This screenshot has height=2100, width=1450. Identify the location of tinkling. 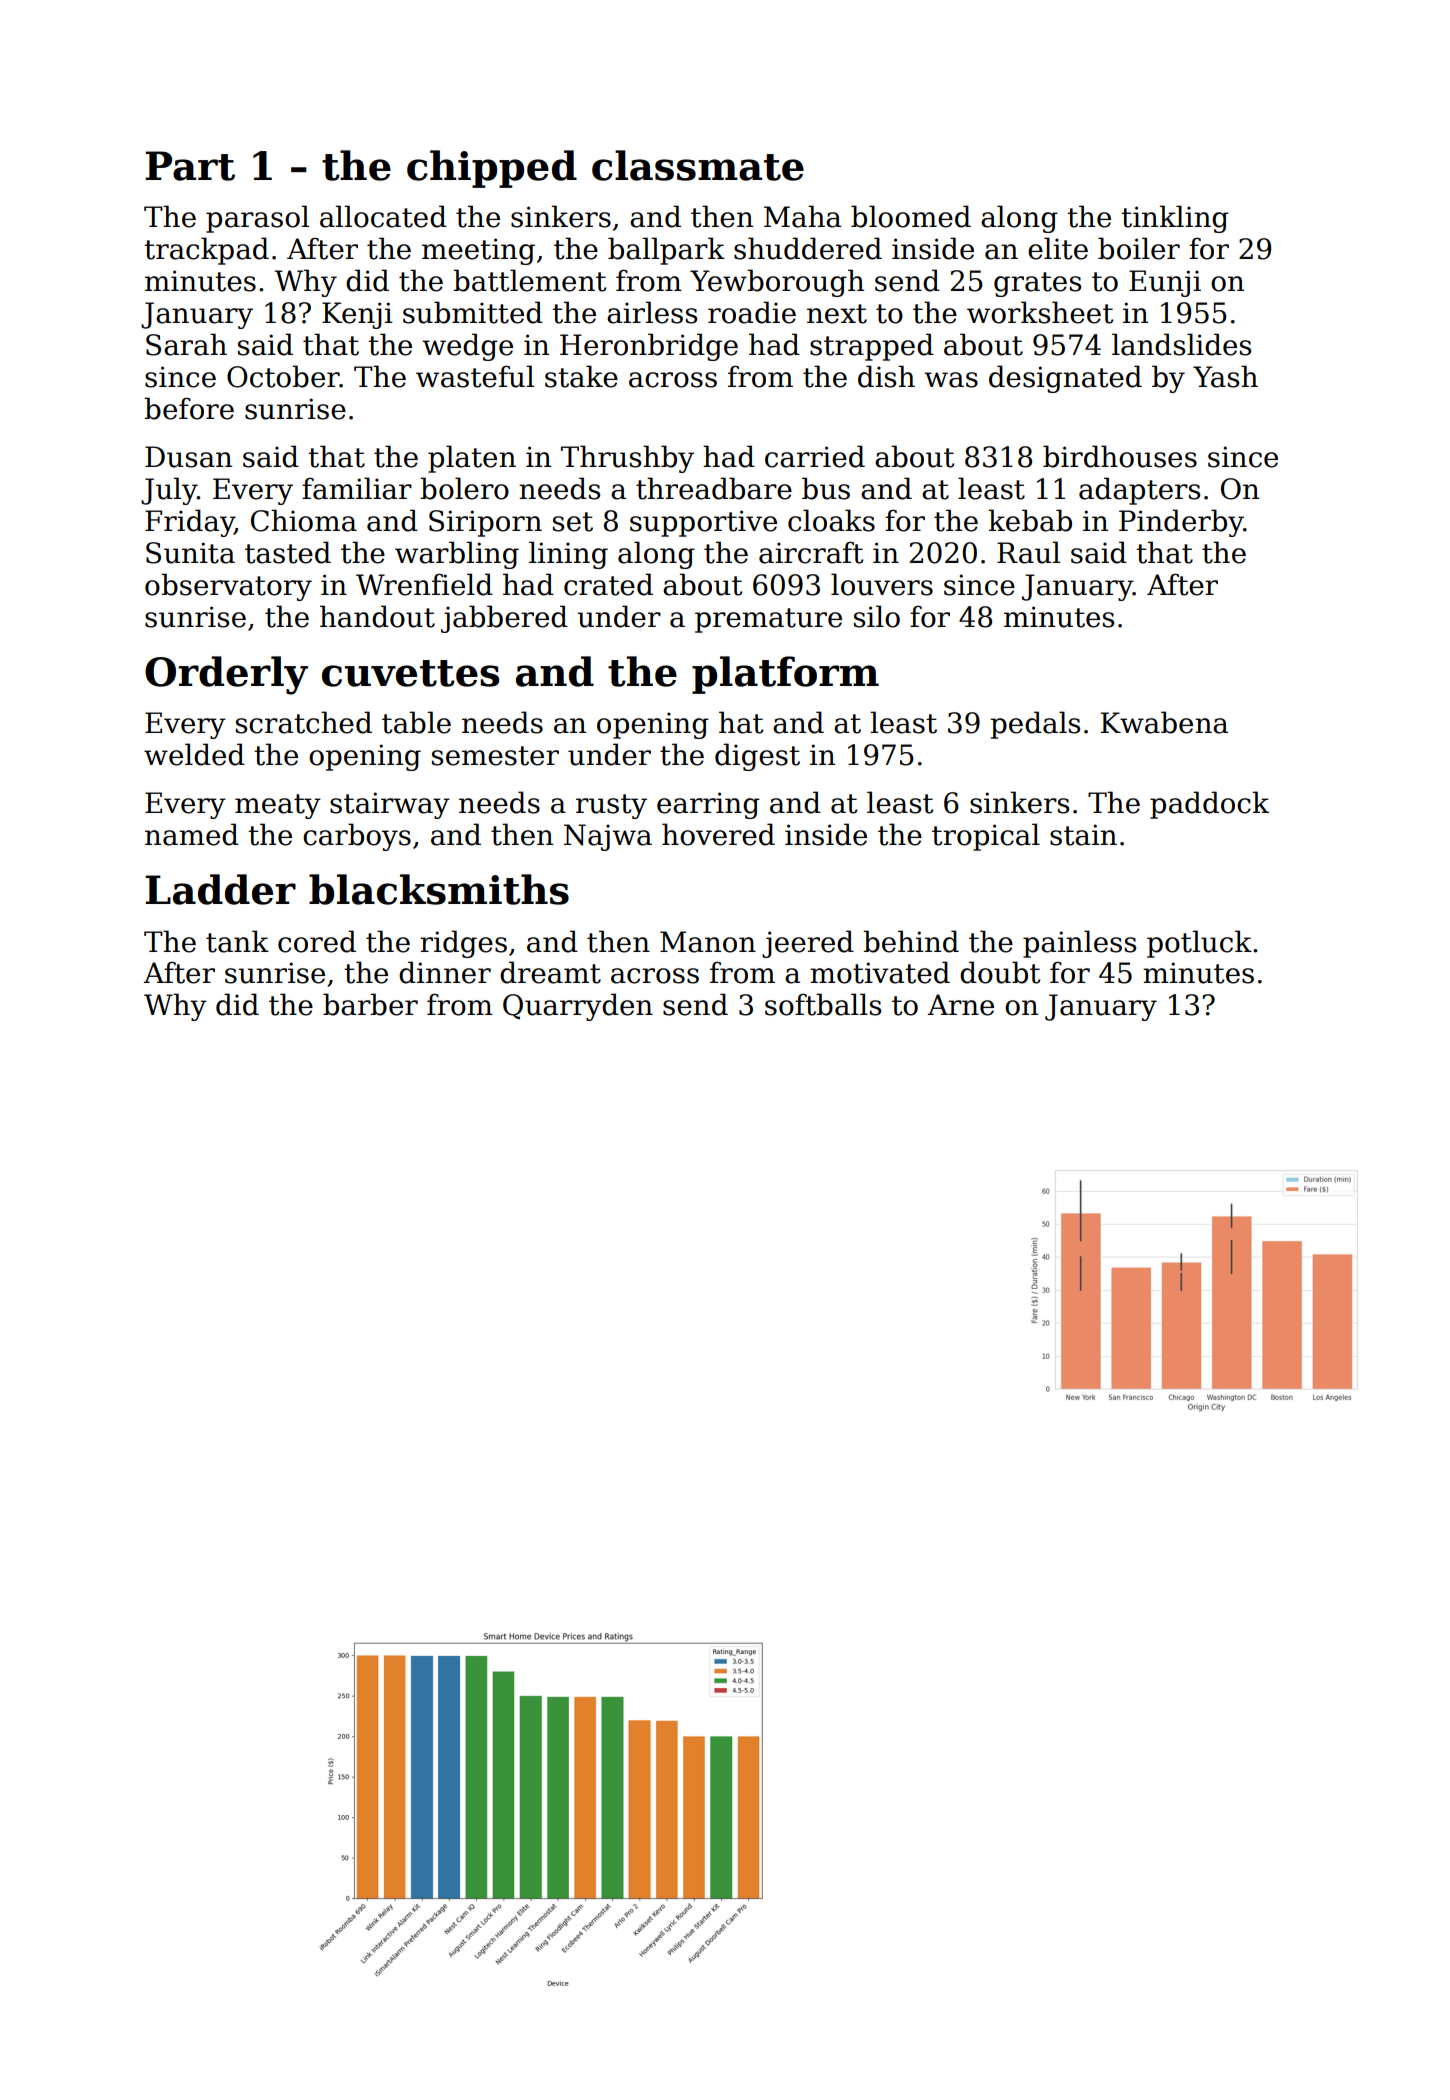
(1175, 219).
